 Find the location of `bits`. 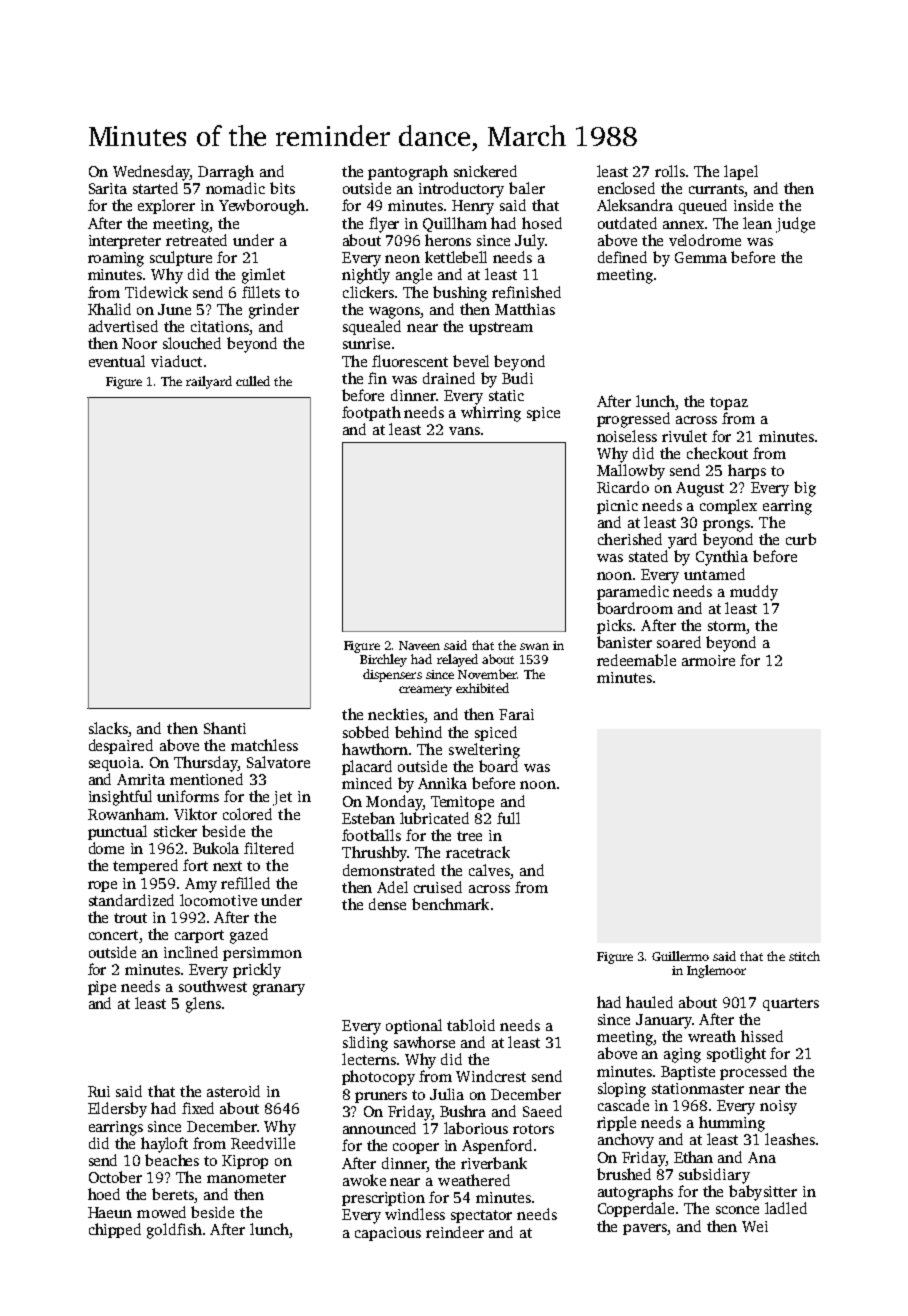

bits is located at coordinates (282, 188).
